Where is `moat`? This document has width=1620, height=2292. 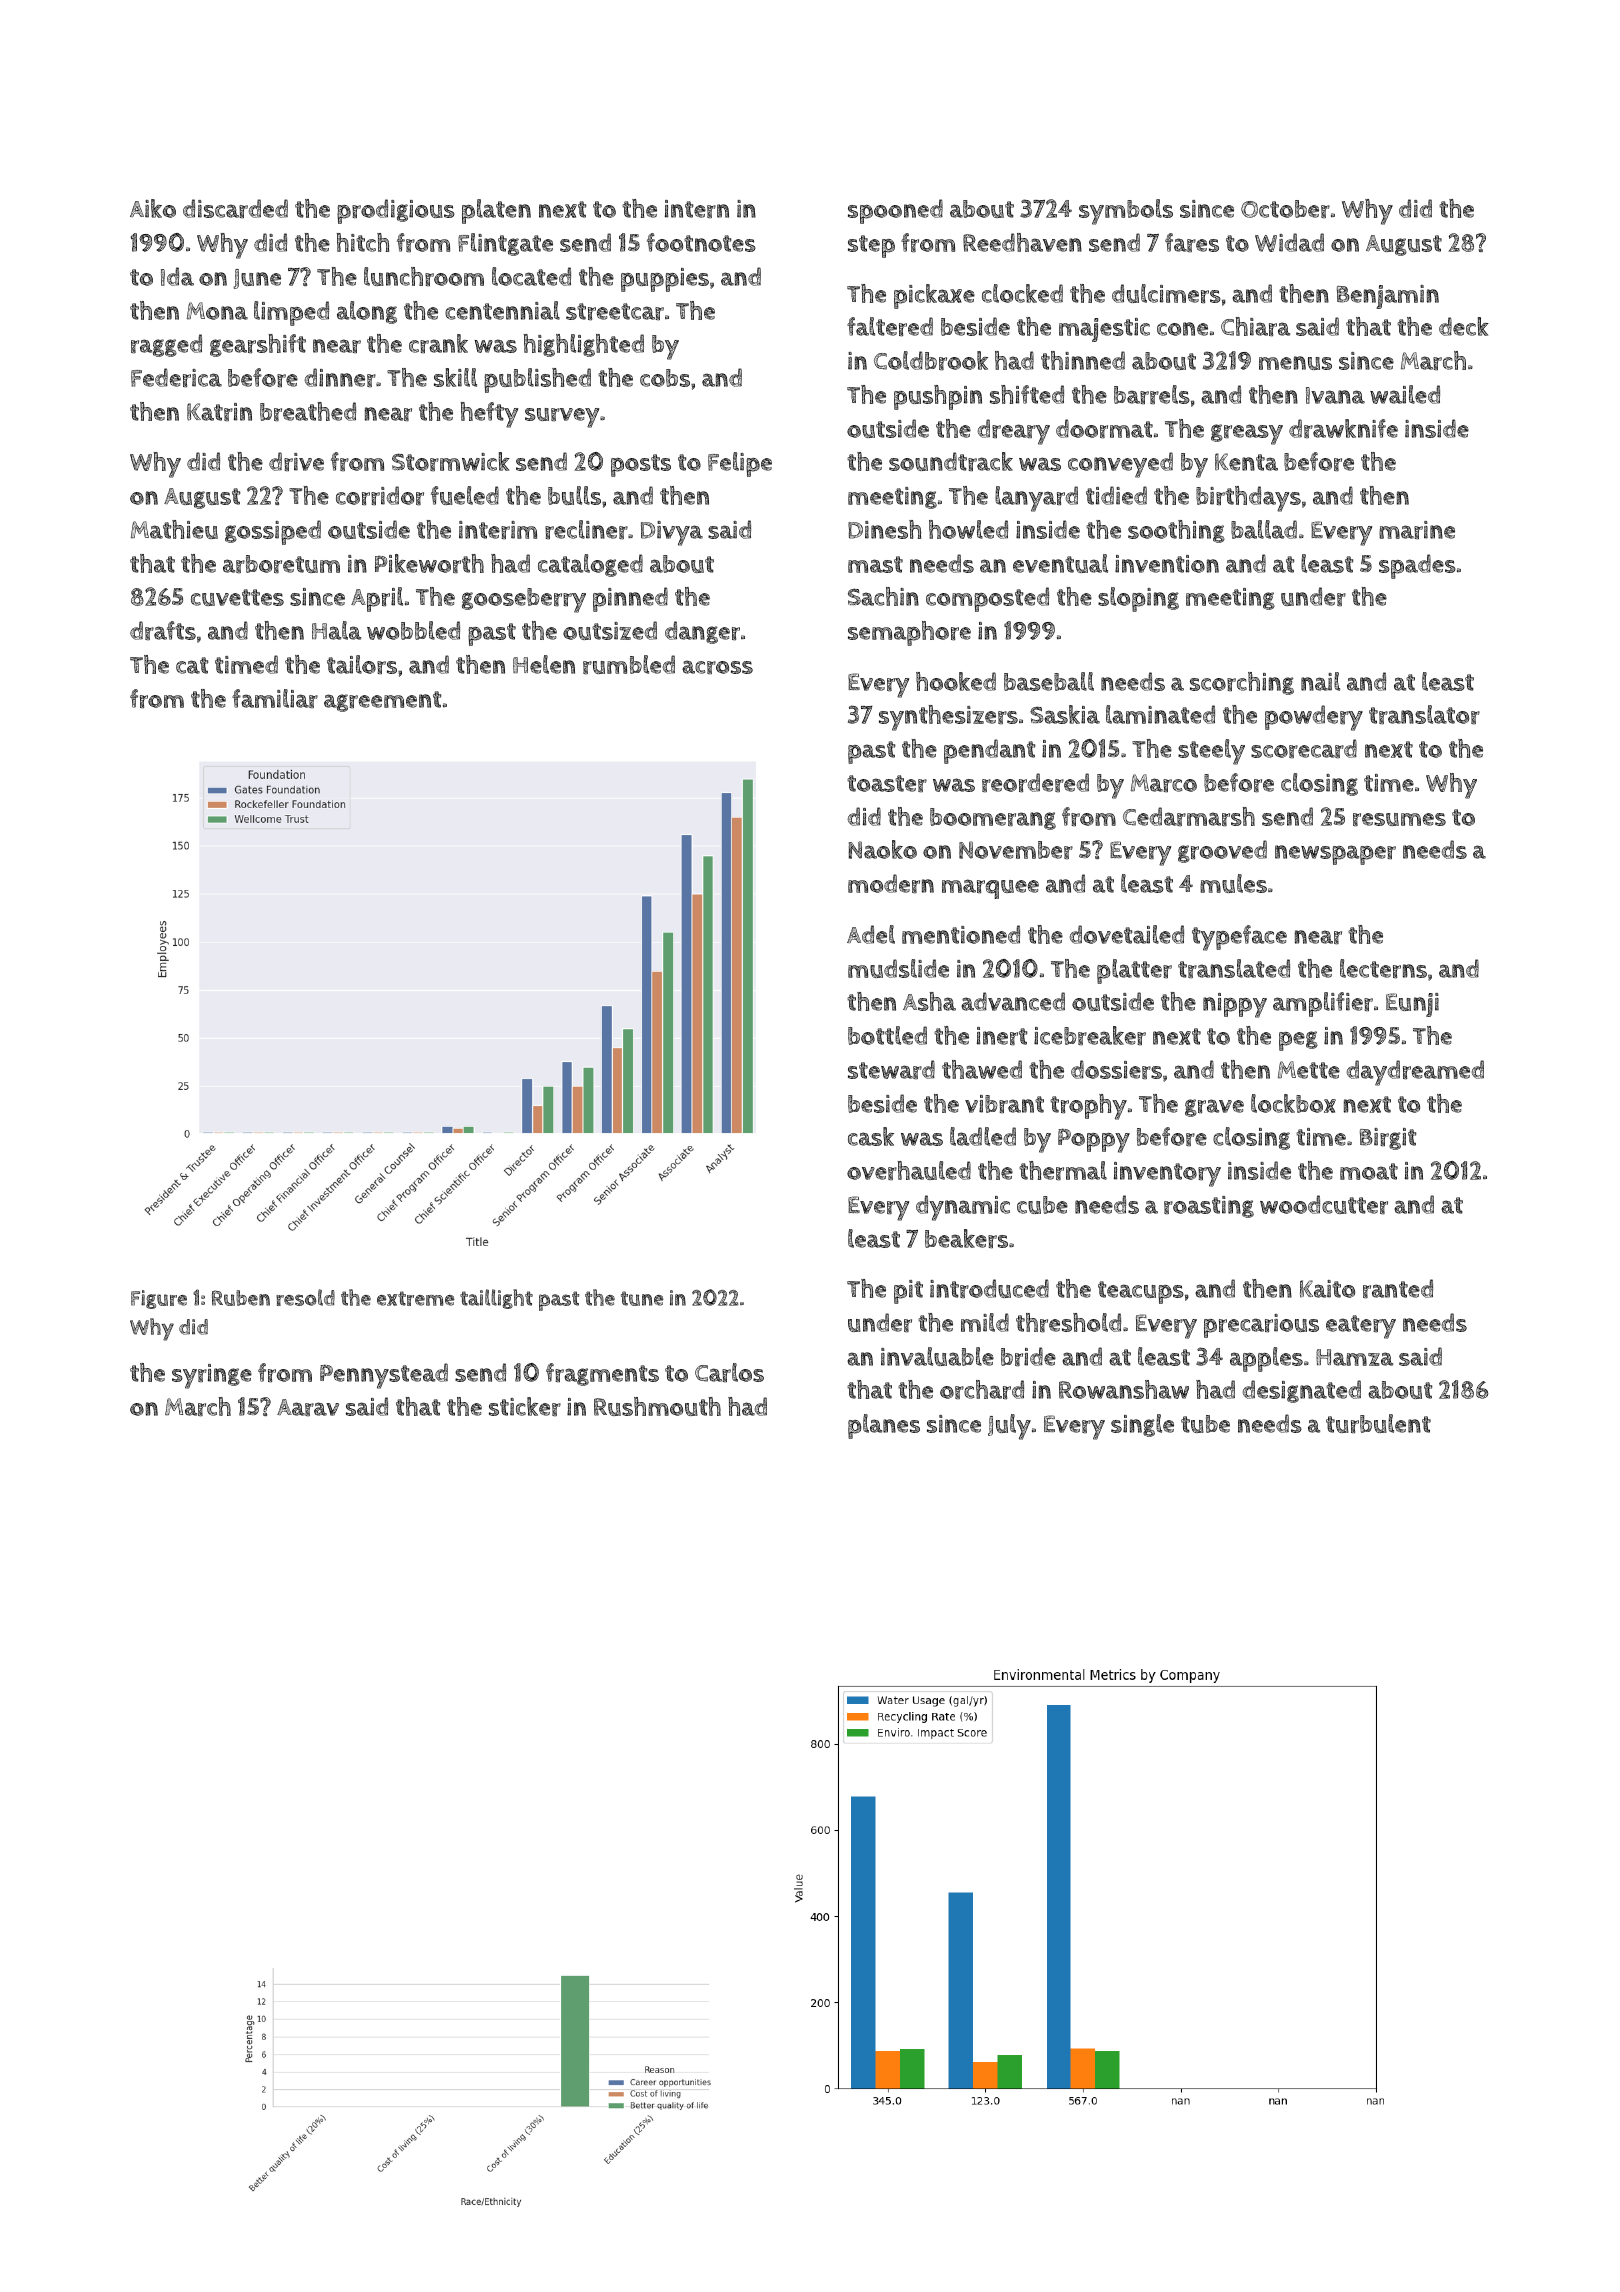 moat is located at coordinates (1369, 1171).
